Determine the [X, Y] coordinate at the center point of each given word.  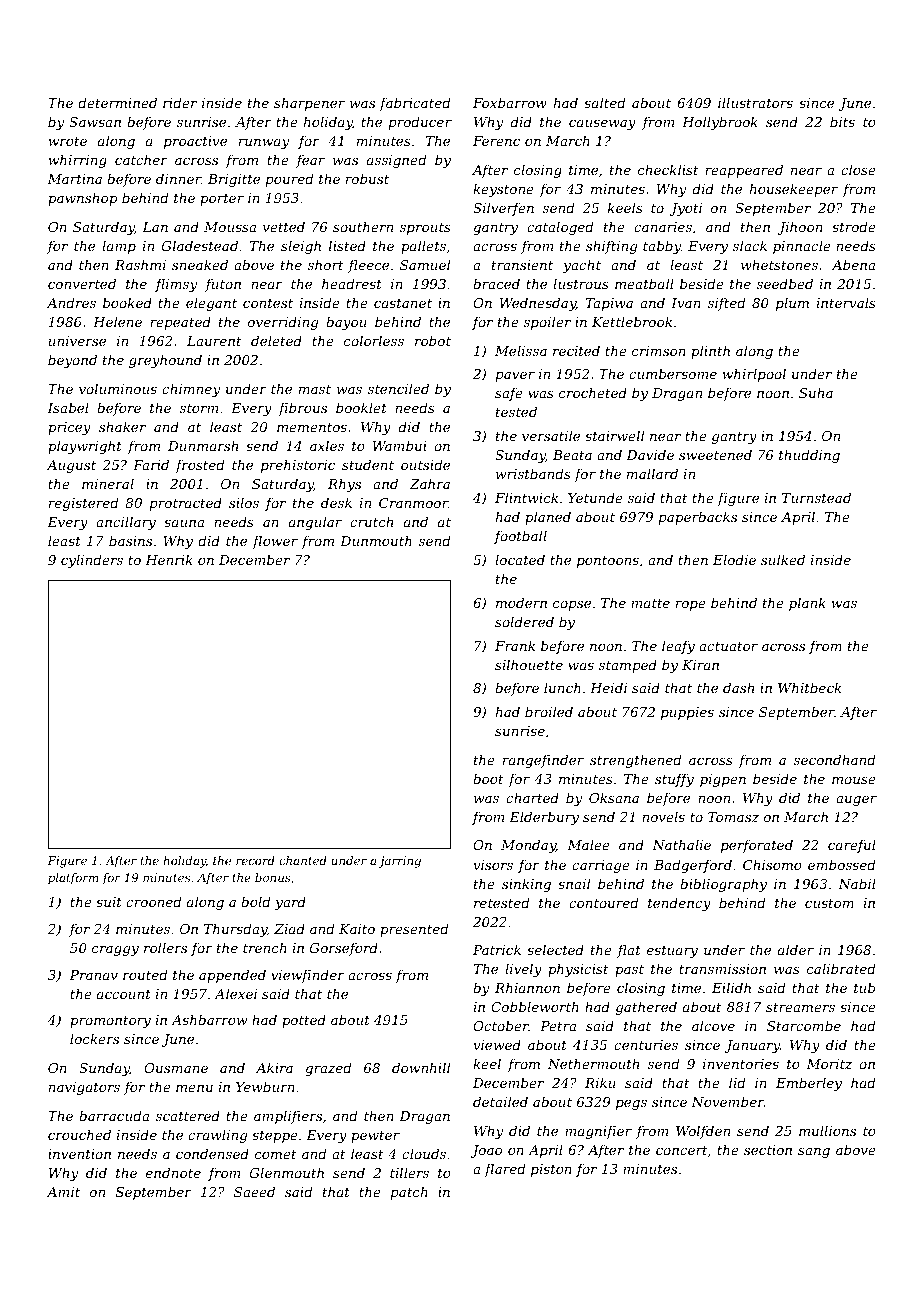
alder [796, 949]
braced [496, 283]
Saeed [254, 1191]
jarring [399, 862]
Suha [816, 392]
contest [268, 303]
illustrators [755, 102]
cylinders [92, 561]
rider [180, 102]
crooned [153, 901]
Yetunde [595, 497]
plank [807, 604]
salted [604, 102]
